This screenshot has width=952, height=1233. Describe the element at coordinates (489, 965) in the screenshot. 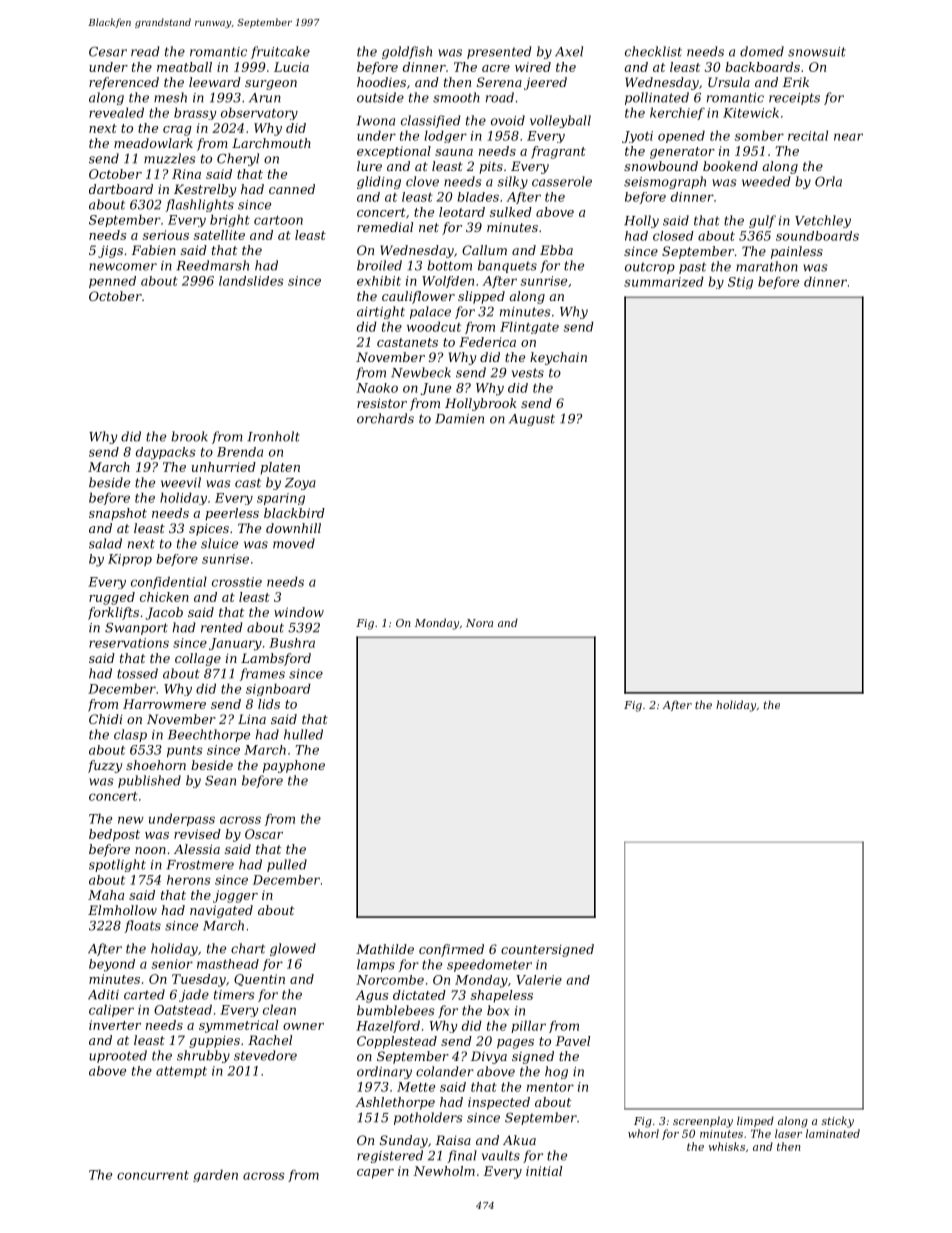

I see `speedometer` at that location.
